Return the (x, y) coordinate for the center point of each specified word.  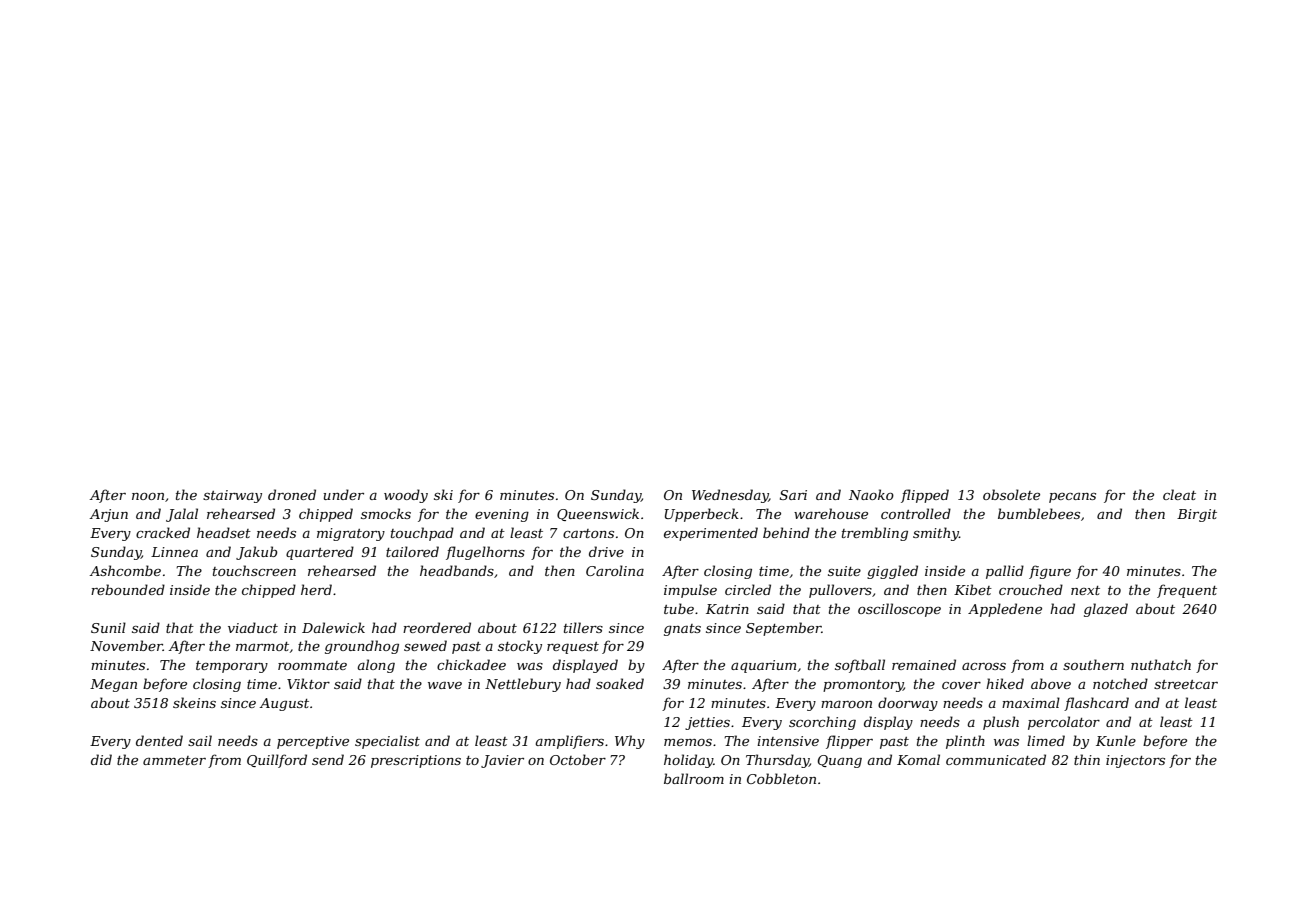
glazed (1106, 610)
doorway (908, 704)
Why (630, 742)
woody (406, 496)
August (284, 704)
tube (679, 608)
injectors (1135, 761)
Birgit (1197, 515)
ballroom (694, 778)
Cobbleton (781, 778)
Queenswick (598, 514)
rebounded (128, 589)
